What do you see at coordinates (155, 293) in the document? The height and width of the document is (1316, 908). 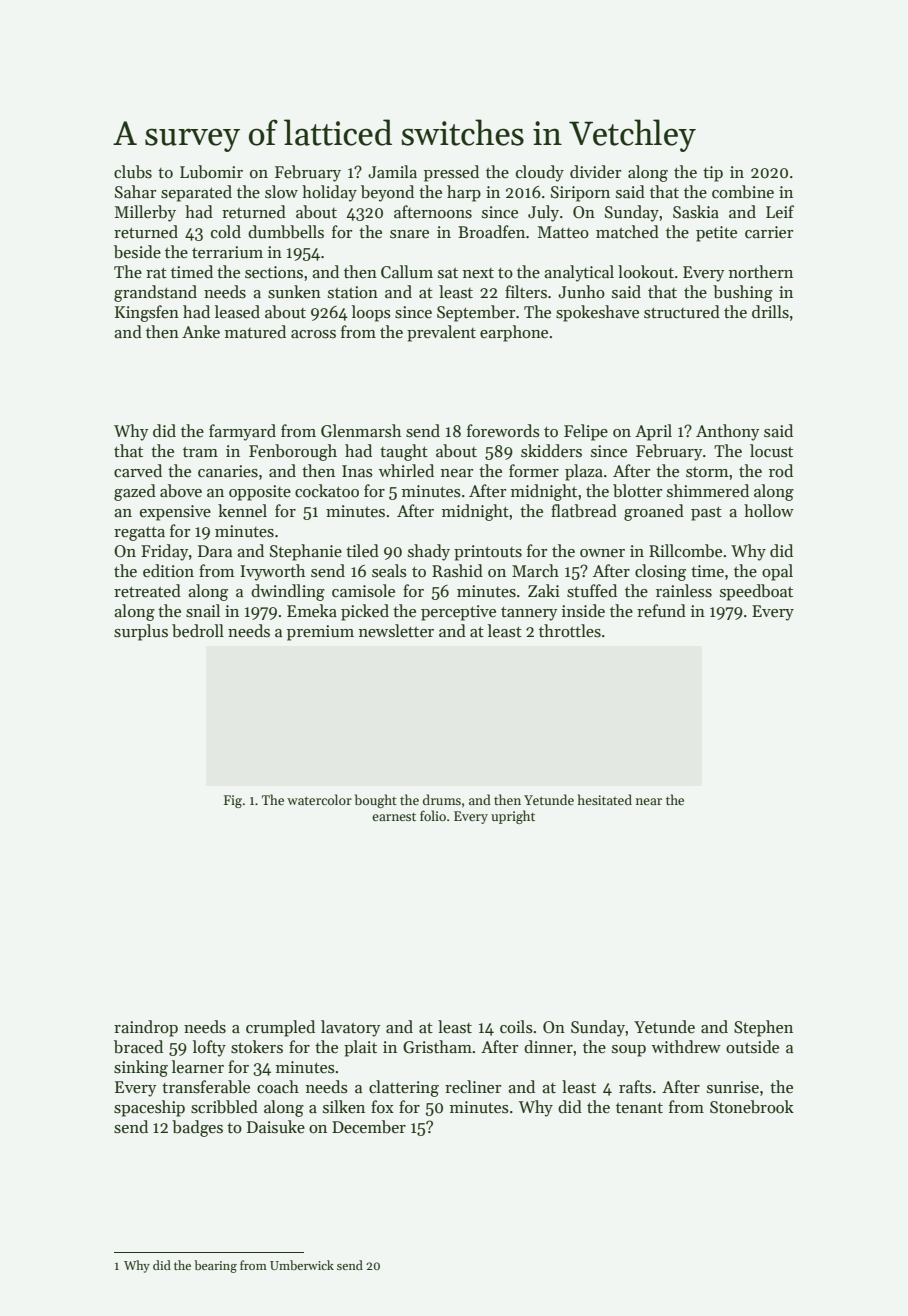 I see `grandstand` at bounding box center [155, 293].
